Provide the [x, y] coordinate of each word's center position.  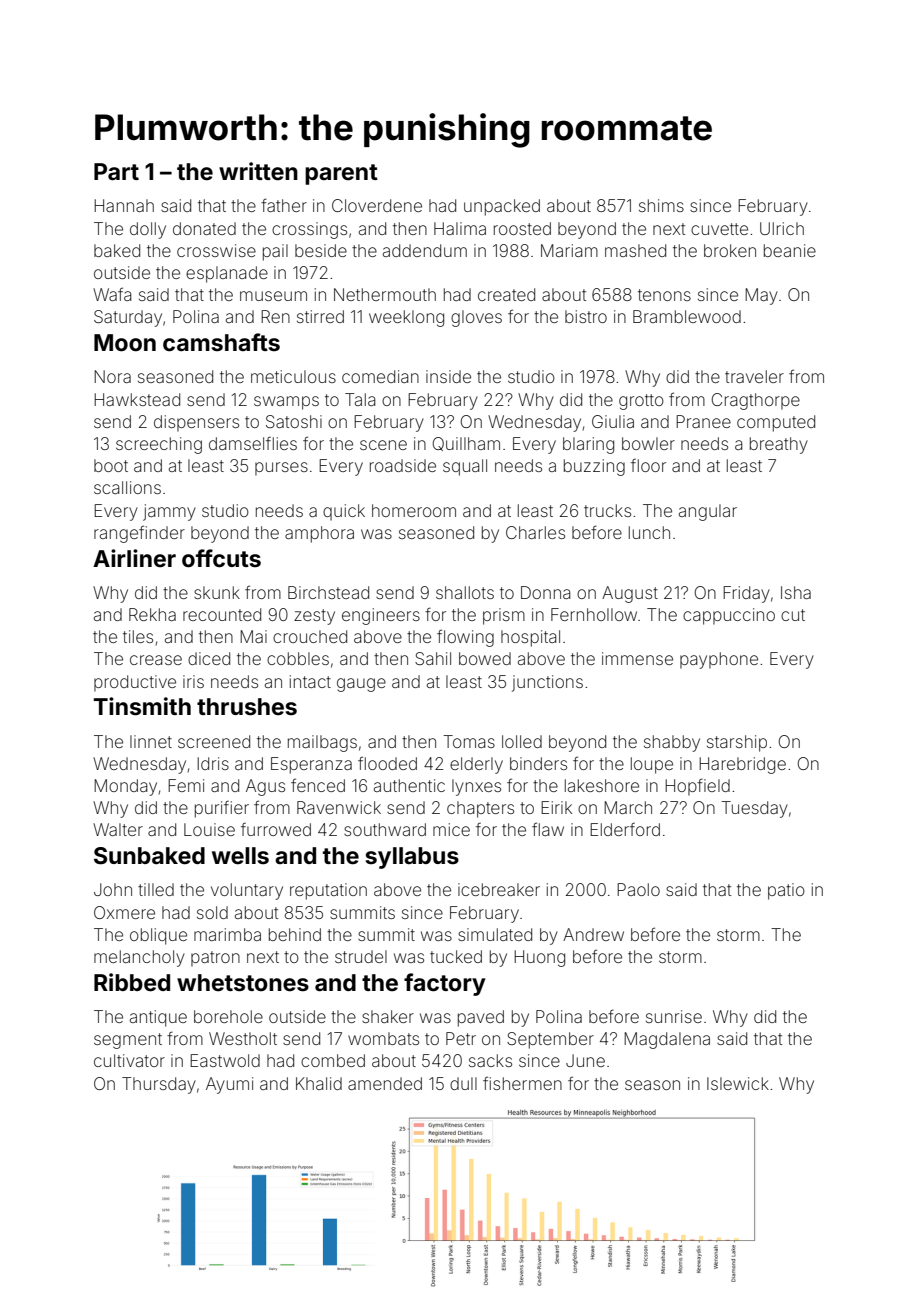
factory [445, 984]
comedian [380, 376]
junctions [547, 683]
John [113, 889]
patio [786, 891]
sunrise [674, 1016]
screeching [159, 445]
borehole [228, 1016]
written [258, 171]
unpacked [502, 207]
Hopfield [697, 787]
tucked [456, 956]
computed [776, 423]
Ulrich [782, 228]
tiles [138, 636]
